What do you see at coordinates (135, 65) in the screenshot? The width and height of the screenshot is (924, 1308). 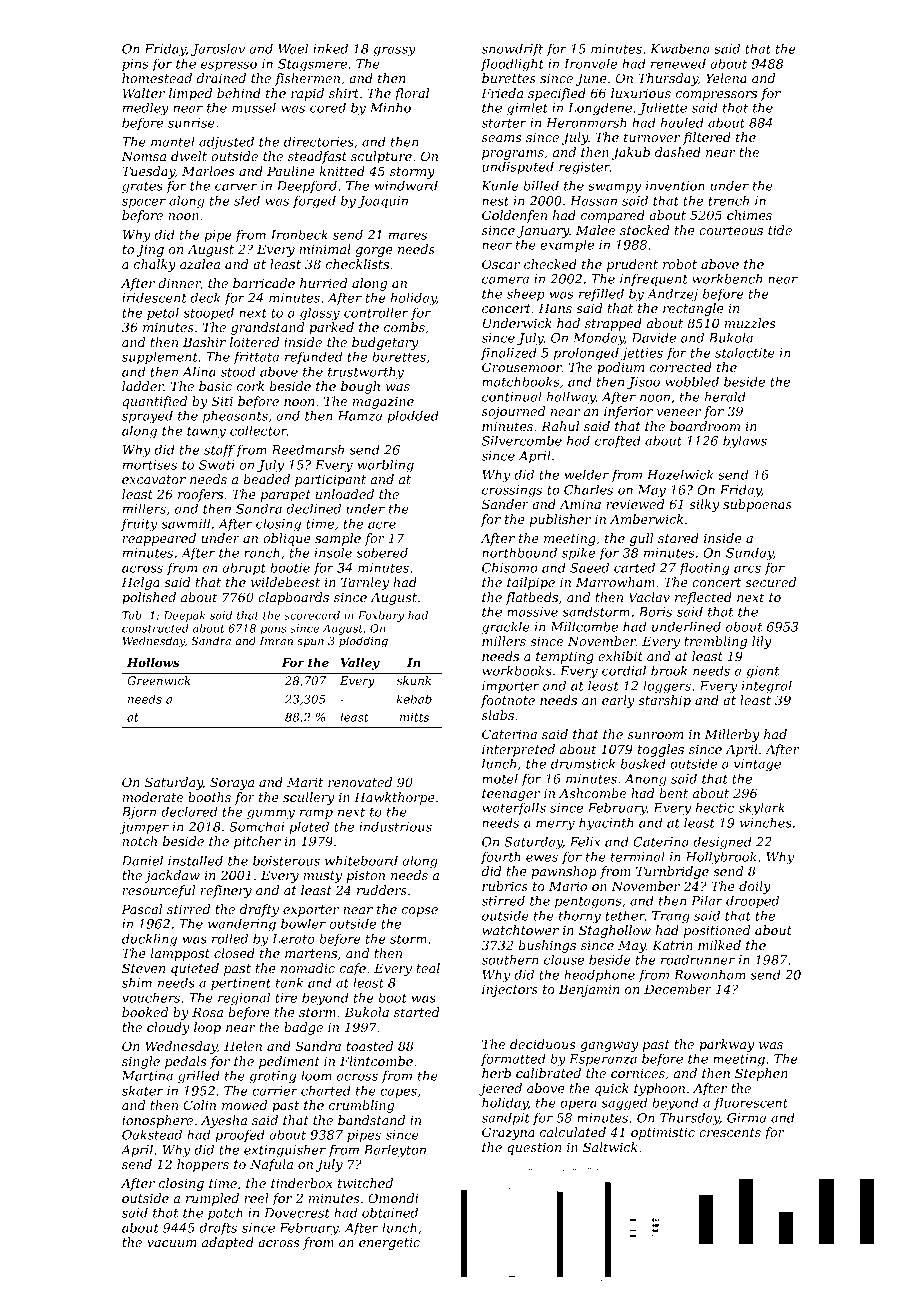 I see `pins` at bounding box center [135, 65].
